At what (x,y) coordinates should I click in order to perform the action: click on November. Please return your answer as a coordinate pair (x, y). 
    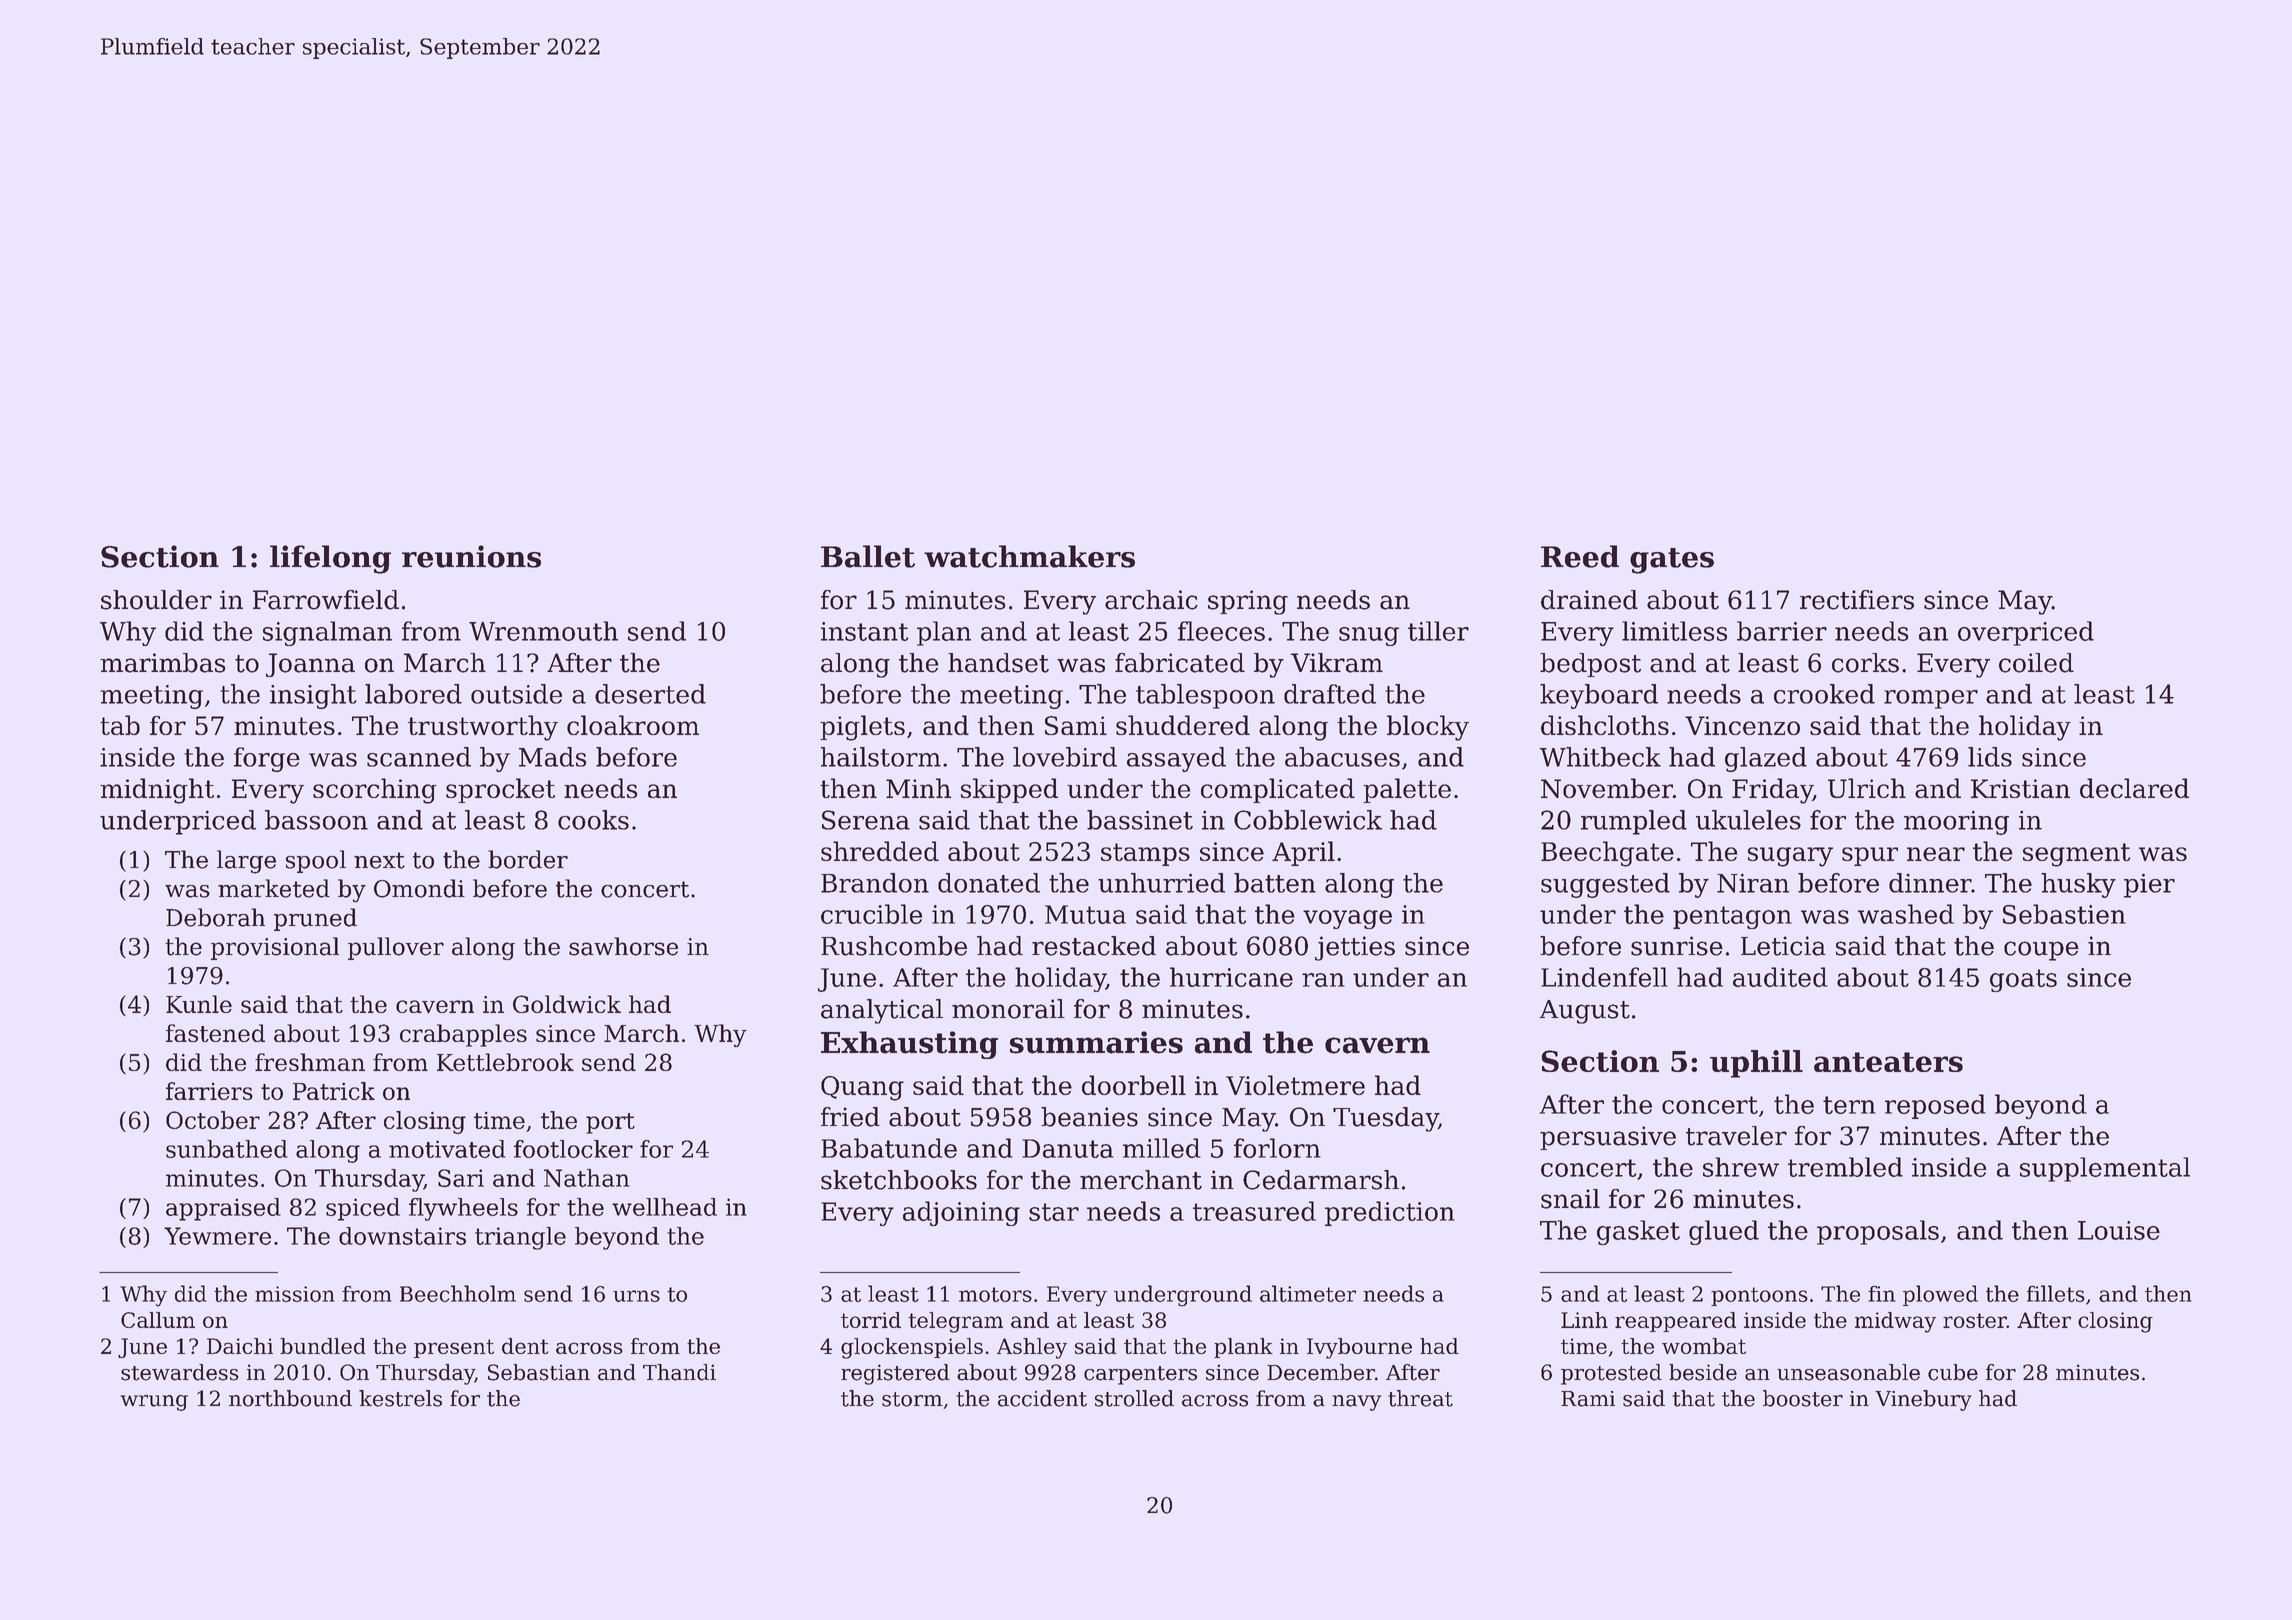
    Looking at the image, I should click on (1607, 788).
